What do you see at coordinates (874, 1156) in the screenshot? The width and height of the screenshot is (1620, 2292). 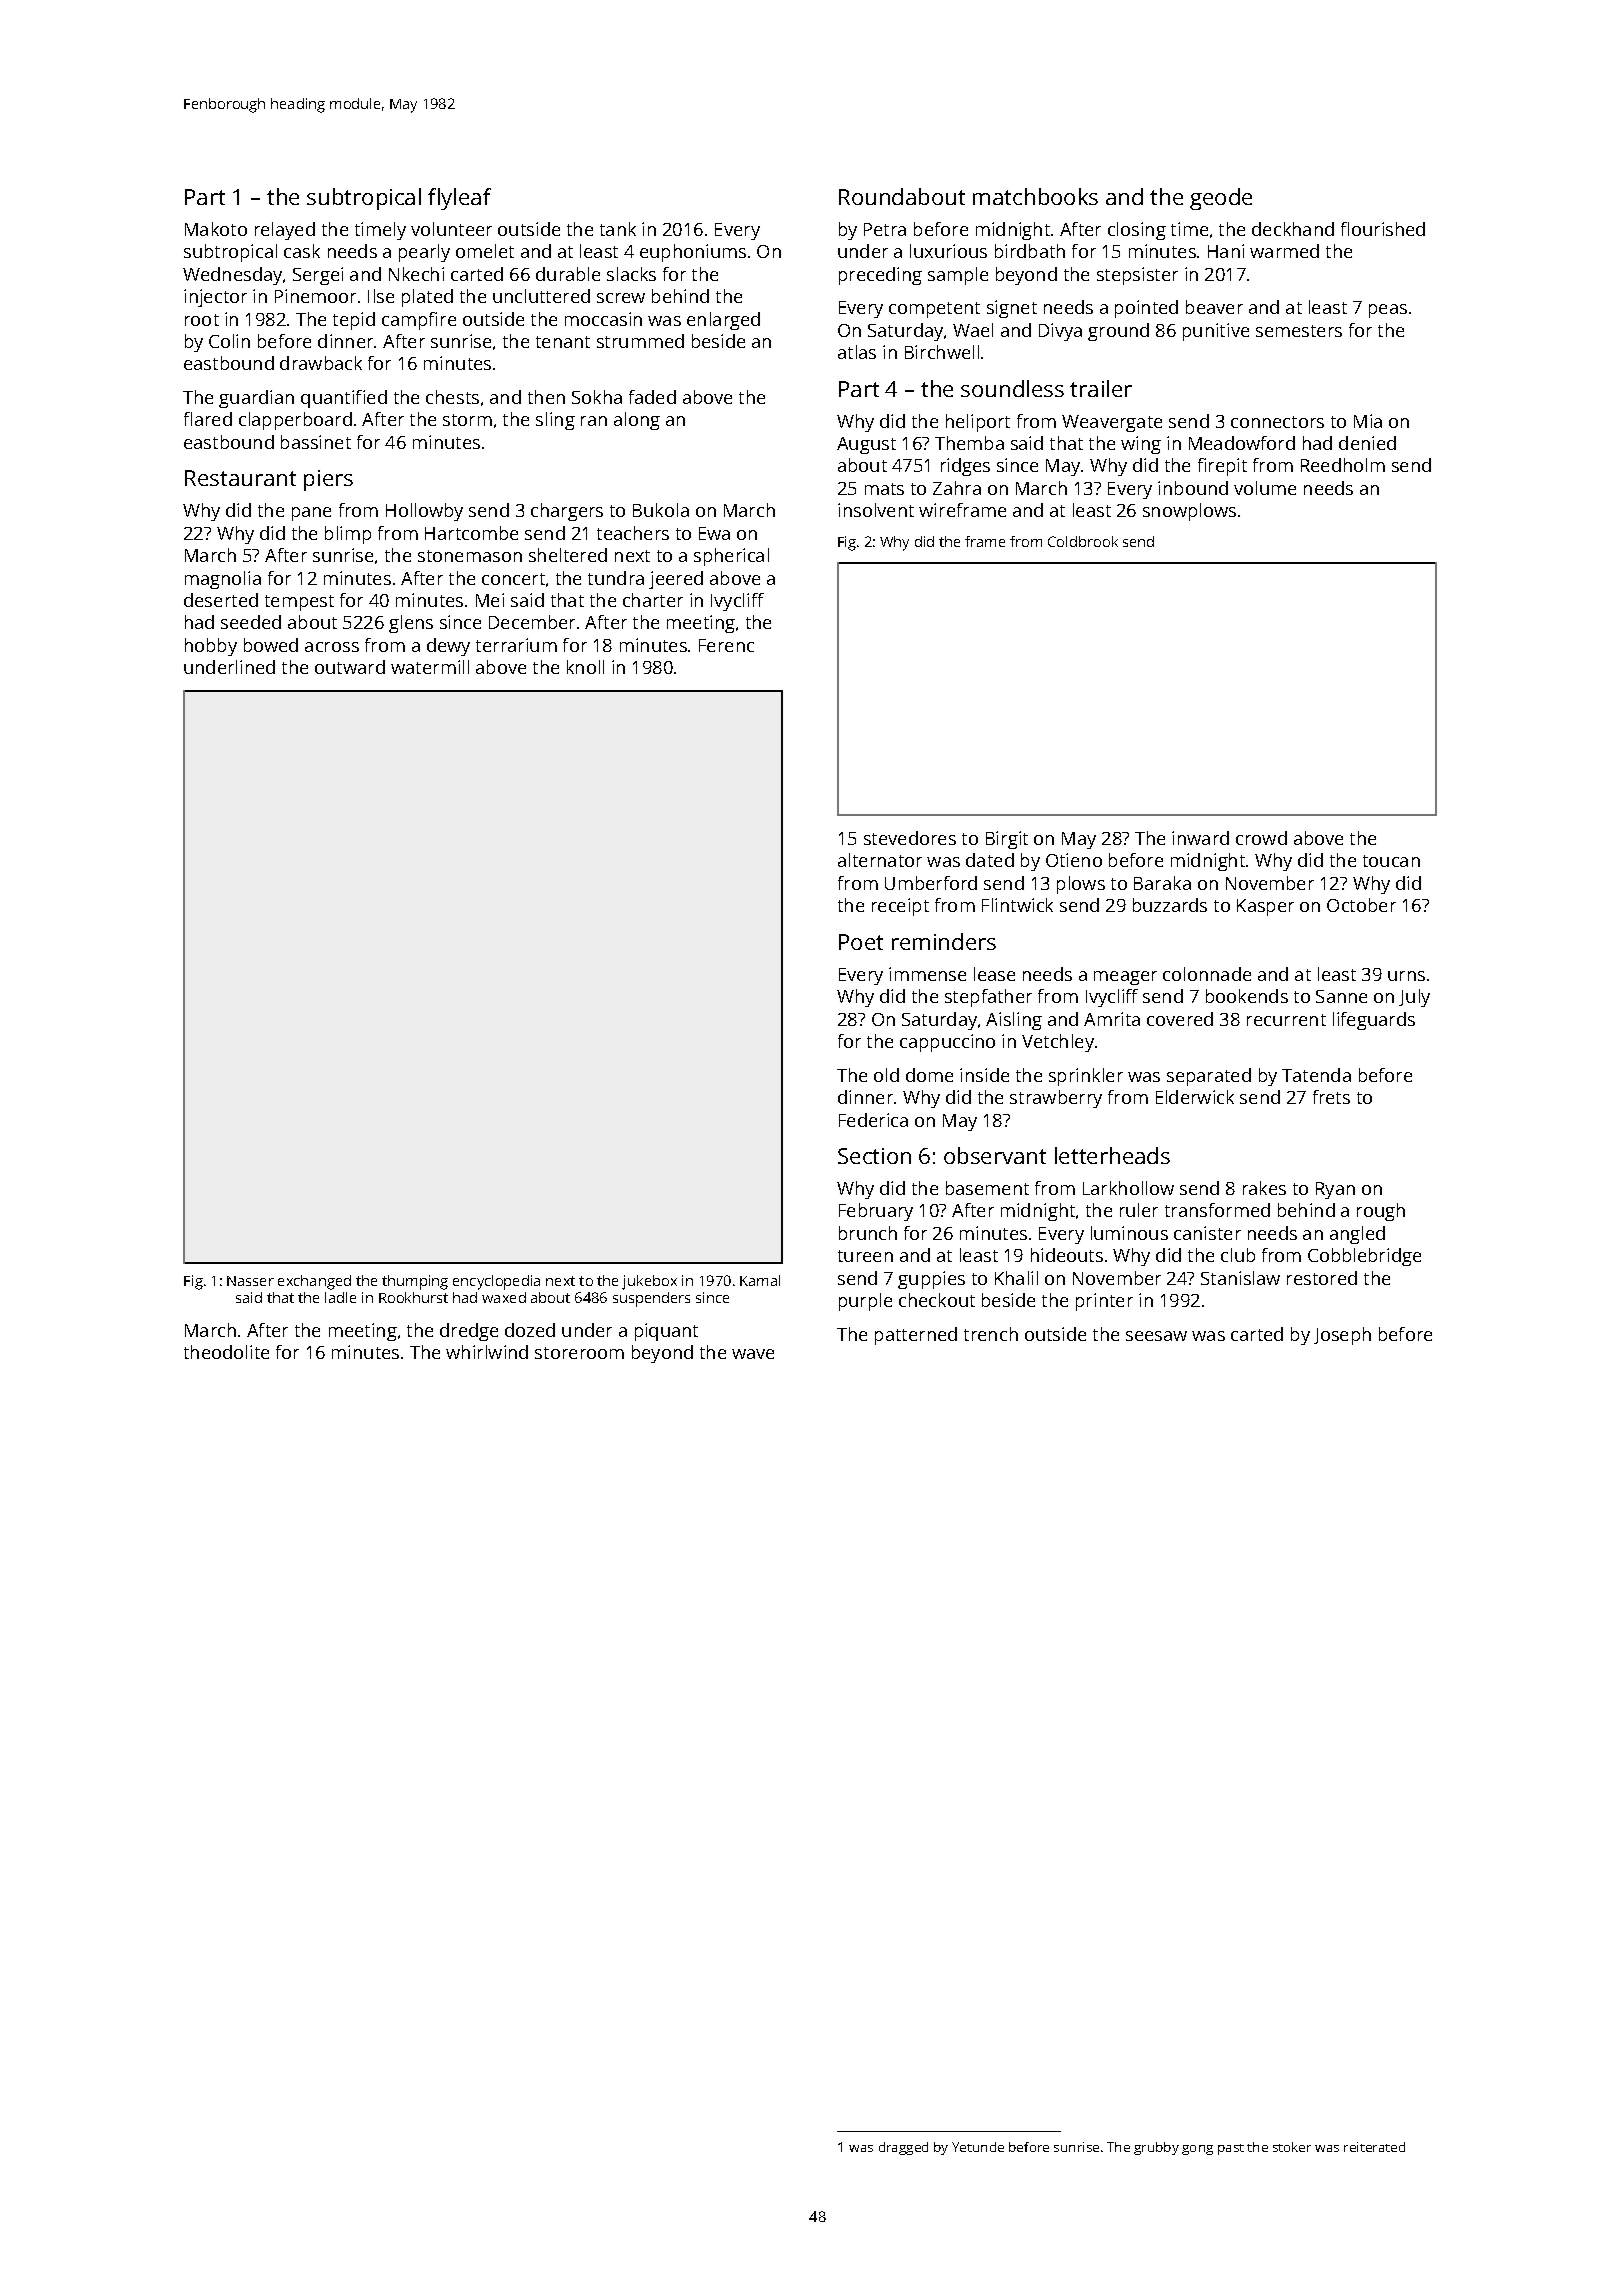 I see `Section` at bounding box center [874, 1156].
